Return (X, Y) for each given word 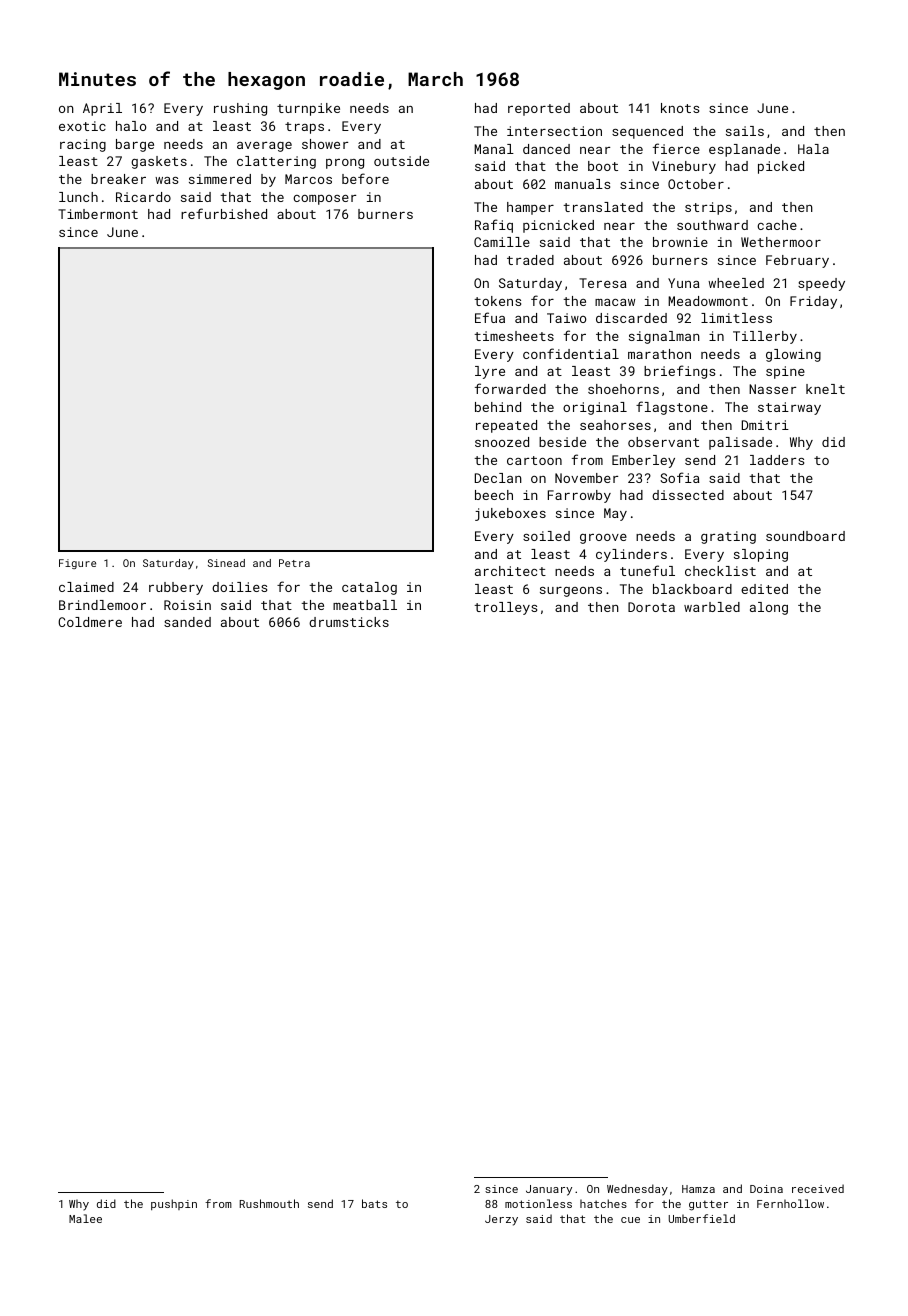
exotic (82, 126)
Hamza (698, 1189)
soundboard (805, 536)
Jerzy (501, 1220)
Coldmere (90, 622)
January (549, 1190)
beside (562, 442)
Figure (77, 564)
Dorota (651, 607)
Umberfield (702, 1218)
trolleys (505, 608)
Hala (813, 149)
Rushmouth (269, 1203)
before (365, 178)
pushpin (174, 1204)
